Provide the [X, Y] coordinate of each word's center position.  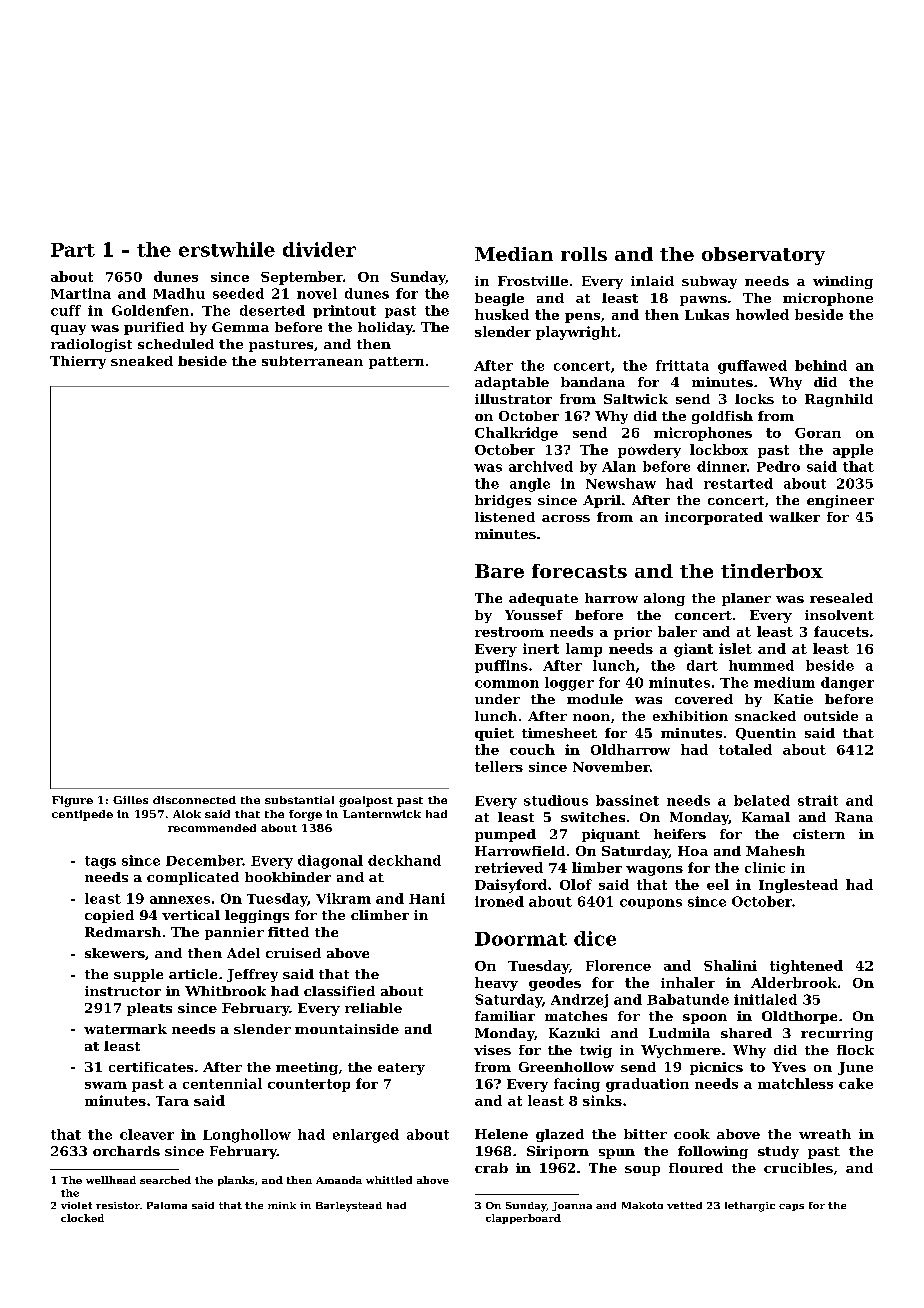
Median [514, 254]
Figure [72, 801]
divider [319, 249]
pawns [703, 301]
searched [165, 1180]
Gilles [130, 800]
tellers [499, 766]
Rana [854, 817]
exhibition [690, 716]
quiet [494, 734]
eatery [401, 1069]
